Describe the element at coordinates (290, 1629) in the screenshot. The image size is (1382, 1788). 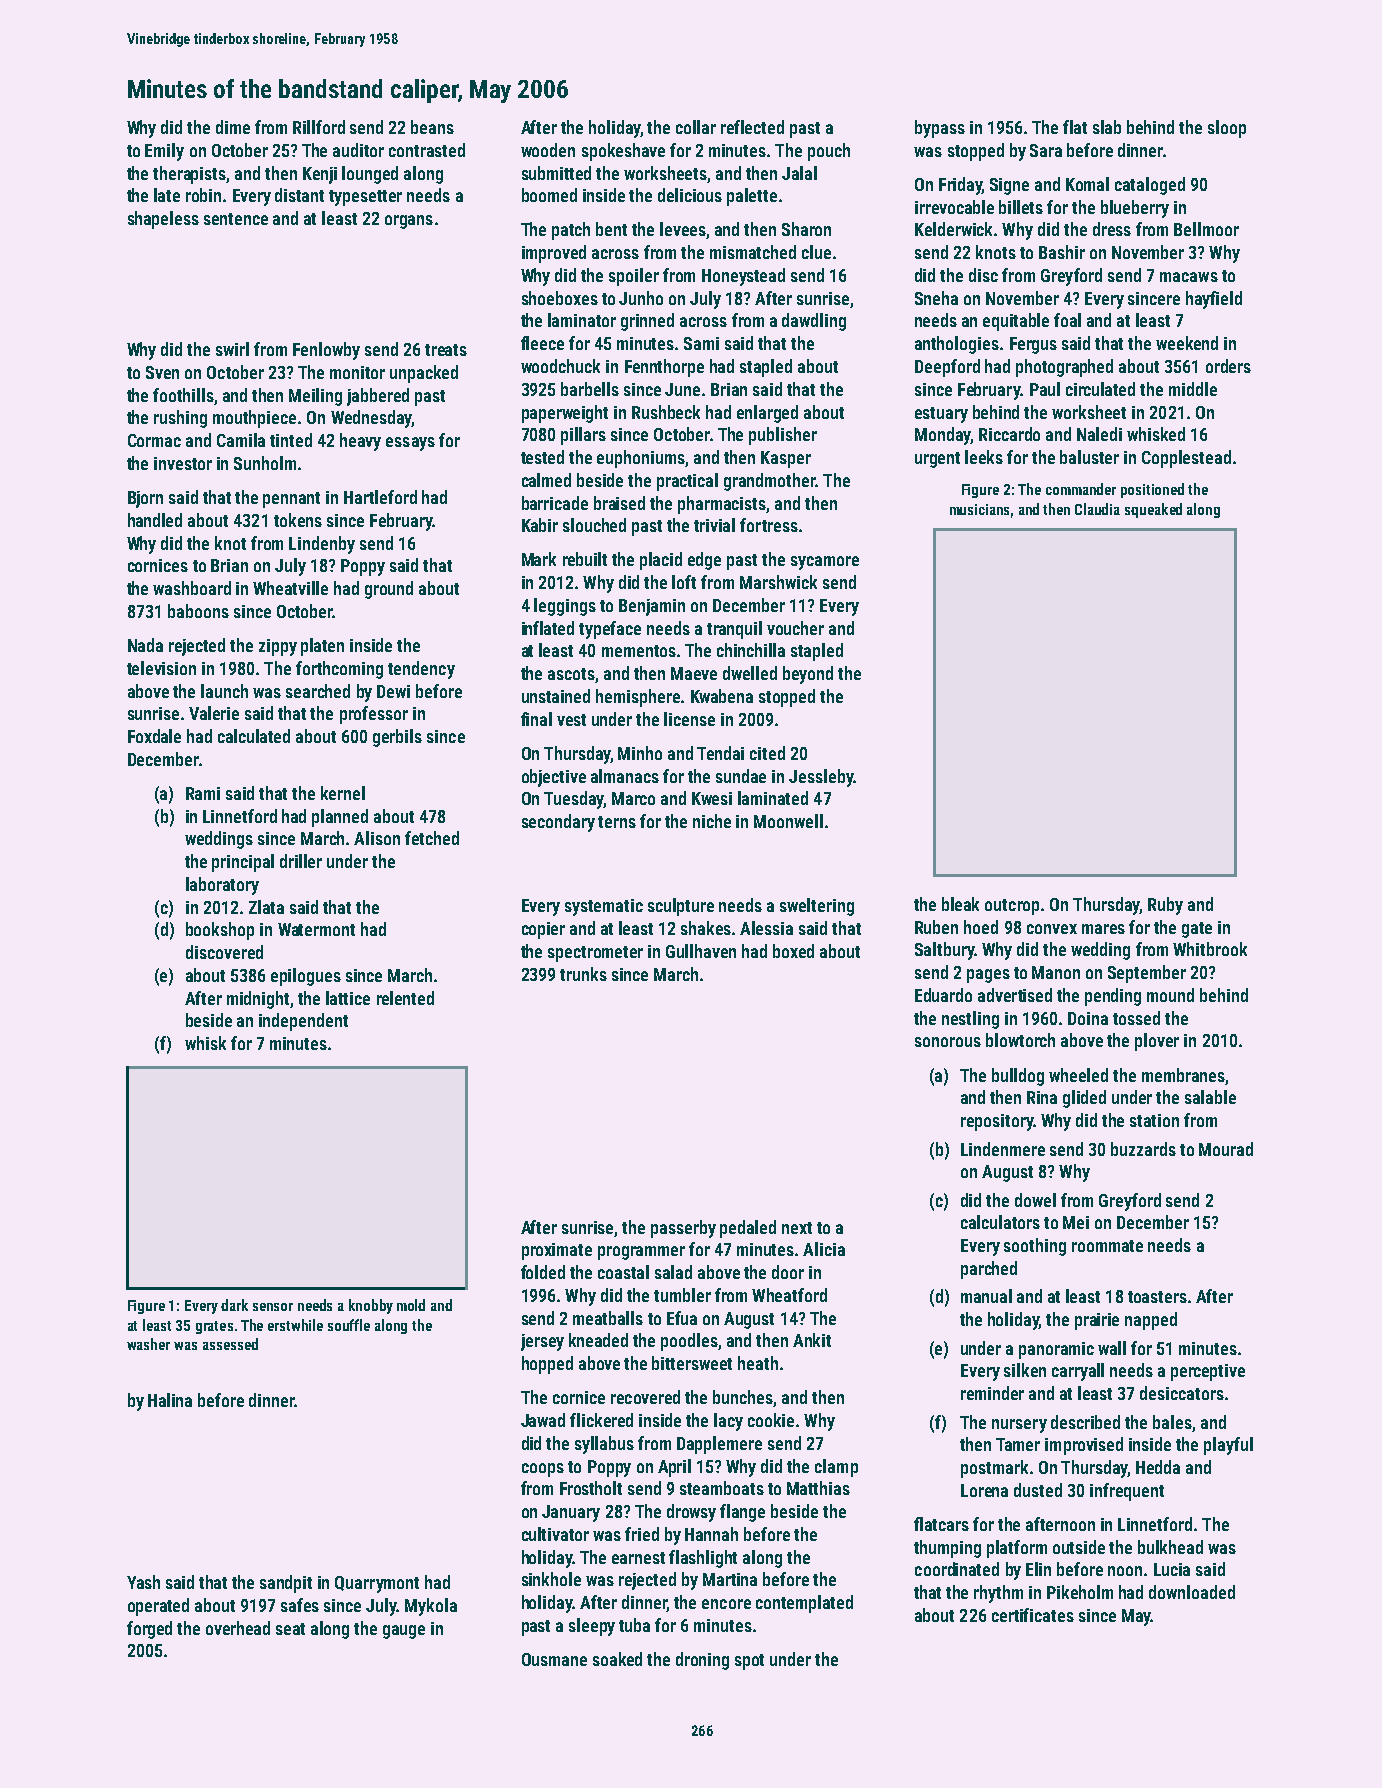
I see `seat` at that location.
